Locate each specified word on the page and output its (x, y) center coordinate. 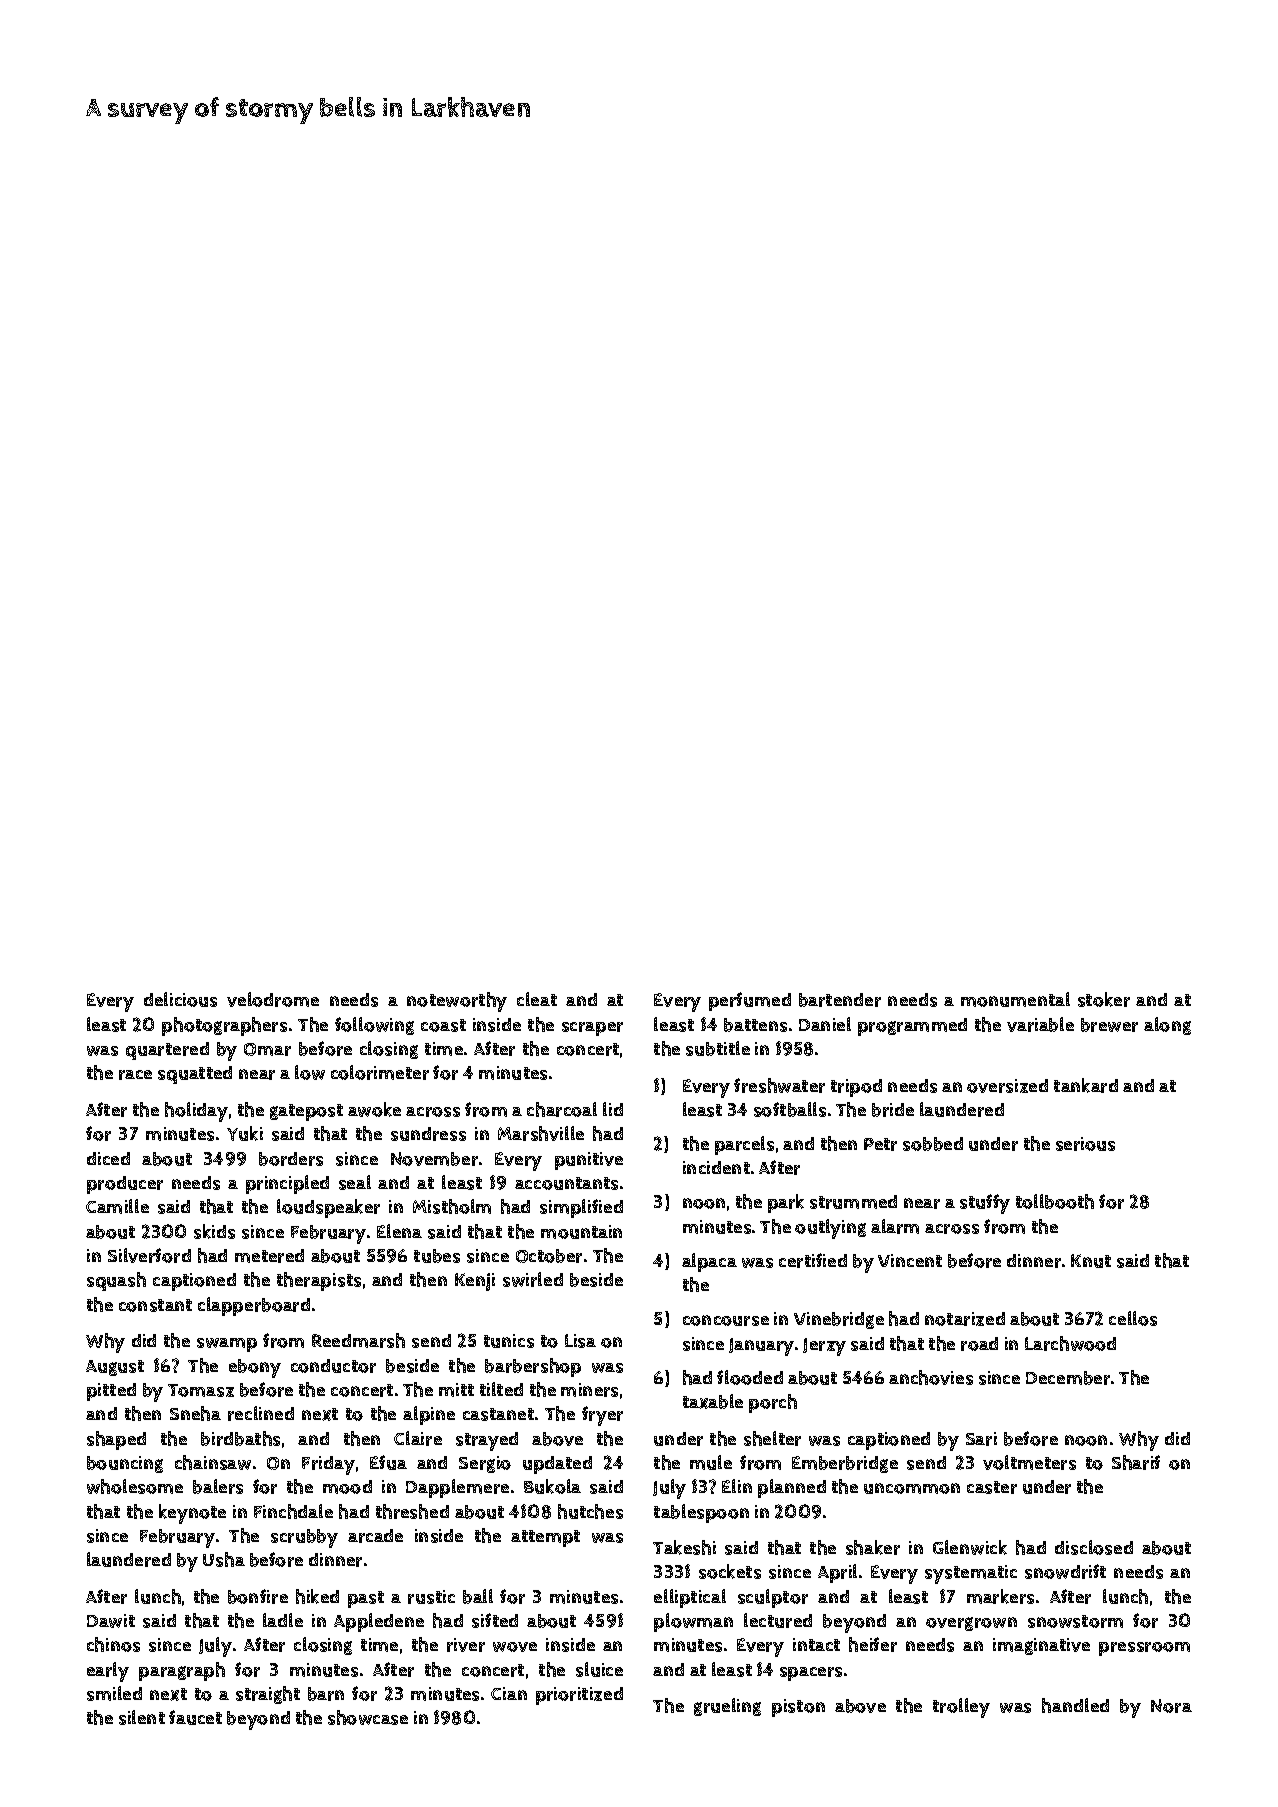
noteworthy (457, 1002)
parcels (744, 1145)
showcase (368, 1717)
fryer (602, 1416)
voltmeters (1029, 1462)
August (115, 1368)
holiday (196, 1112)
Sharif (1136, 1462)
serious (1085, 1144)
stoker (1104, 999)
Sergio (485, 1464)
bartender (840, 1000)
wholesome (135, 1486)
